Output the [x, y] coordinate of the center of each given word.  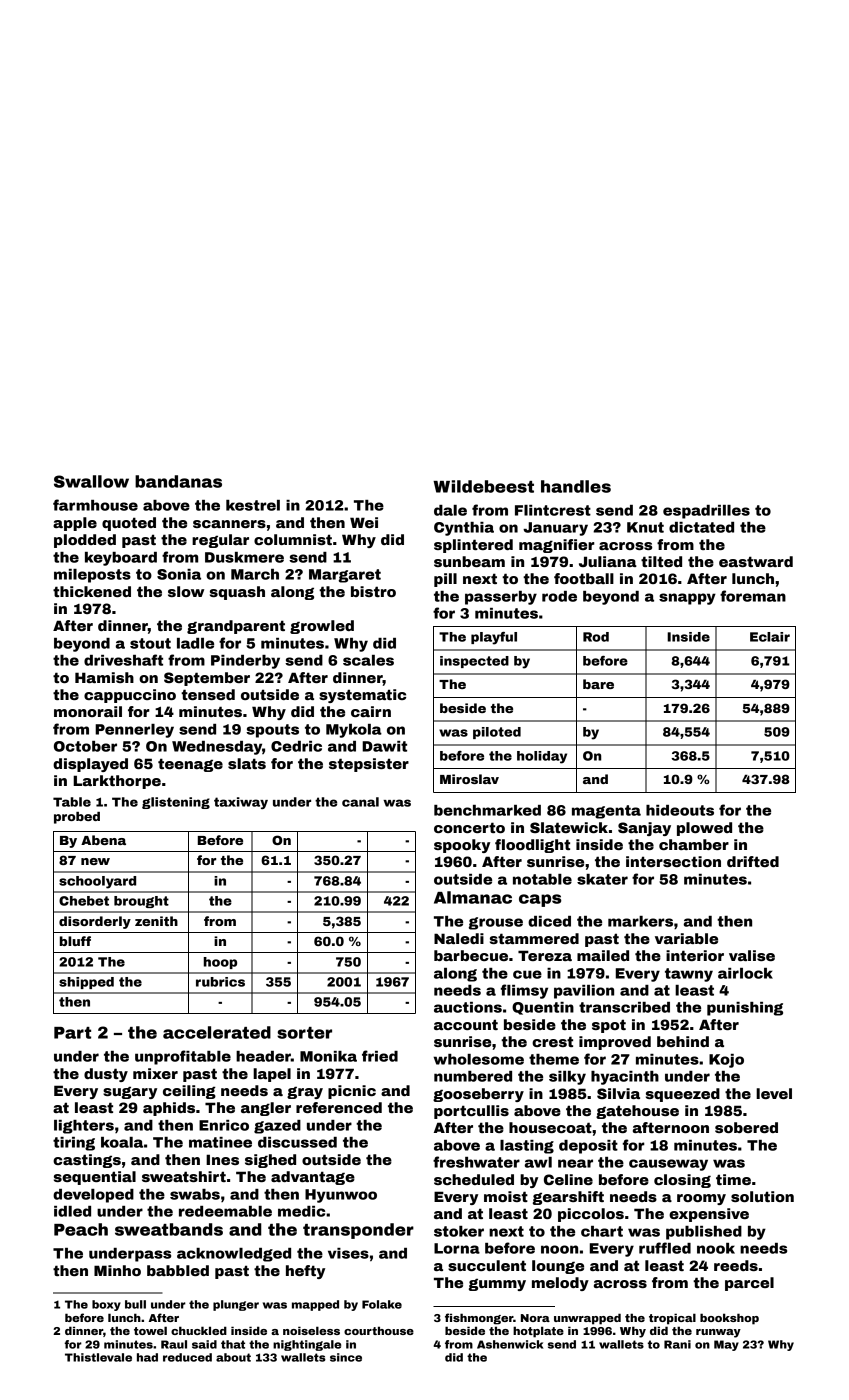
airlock [745, 973]
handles [576, 486]
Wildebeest [483, 486]
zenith [156, 921]
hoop [220, 963]
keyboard [121, 559]
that [233, 1344]
